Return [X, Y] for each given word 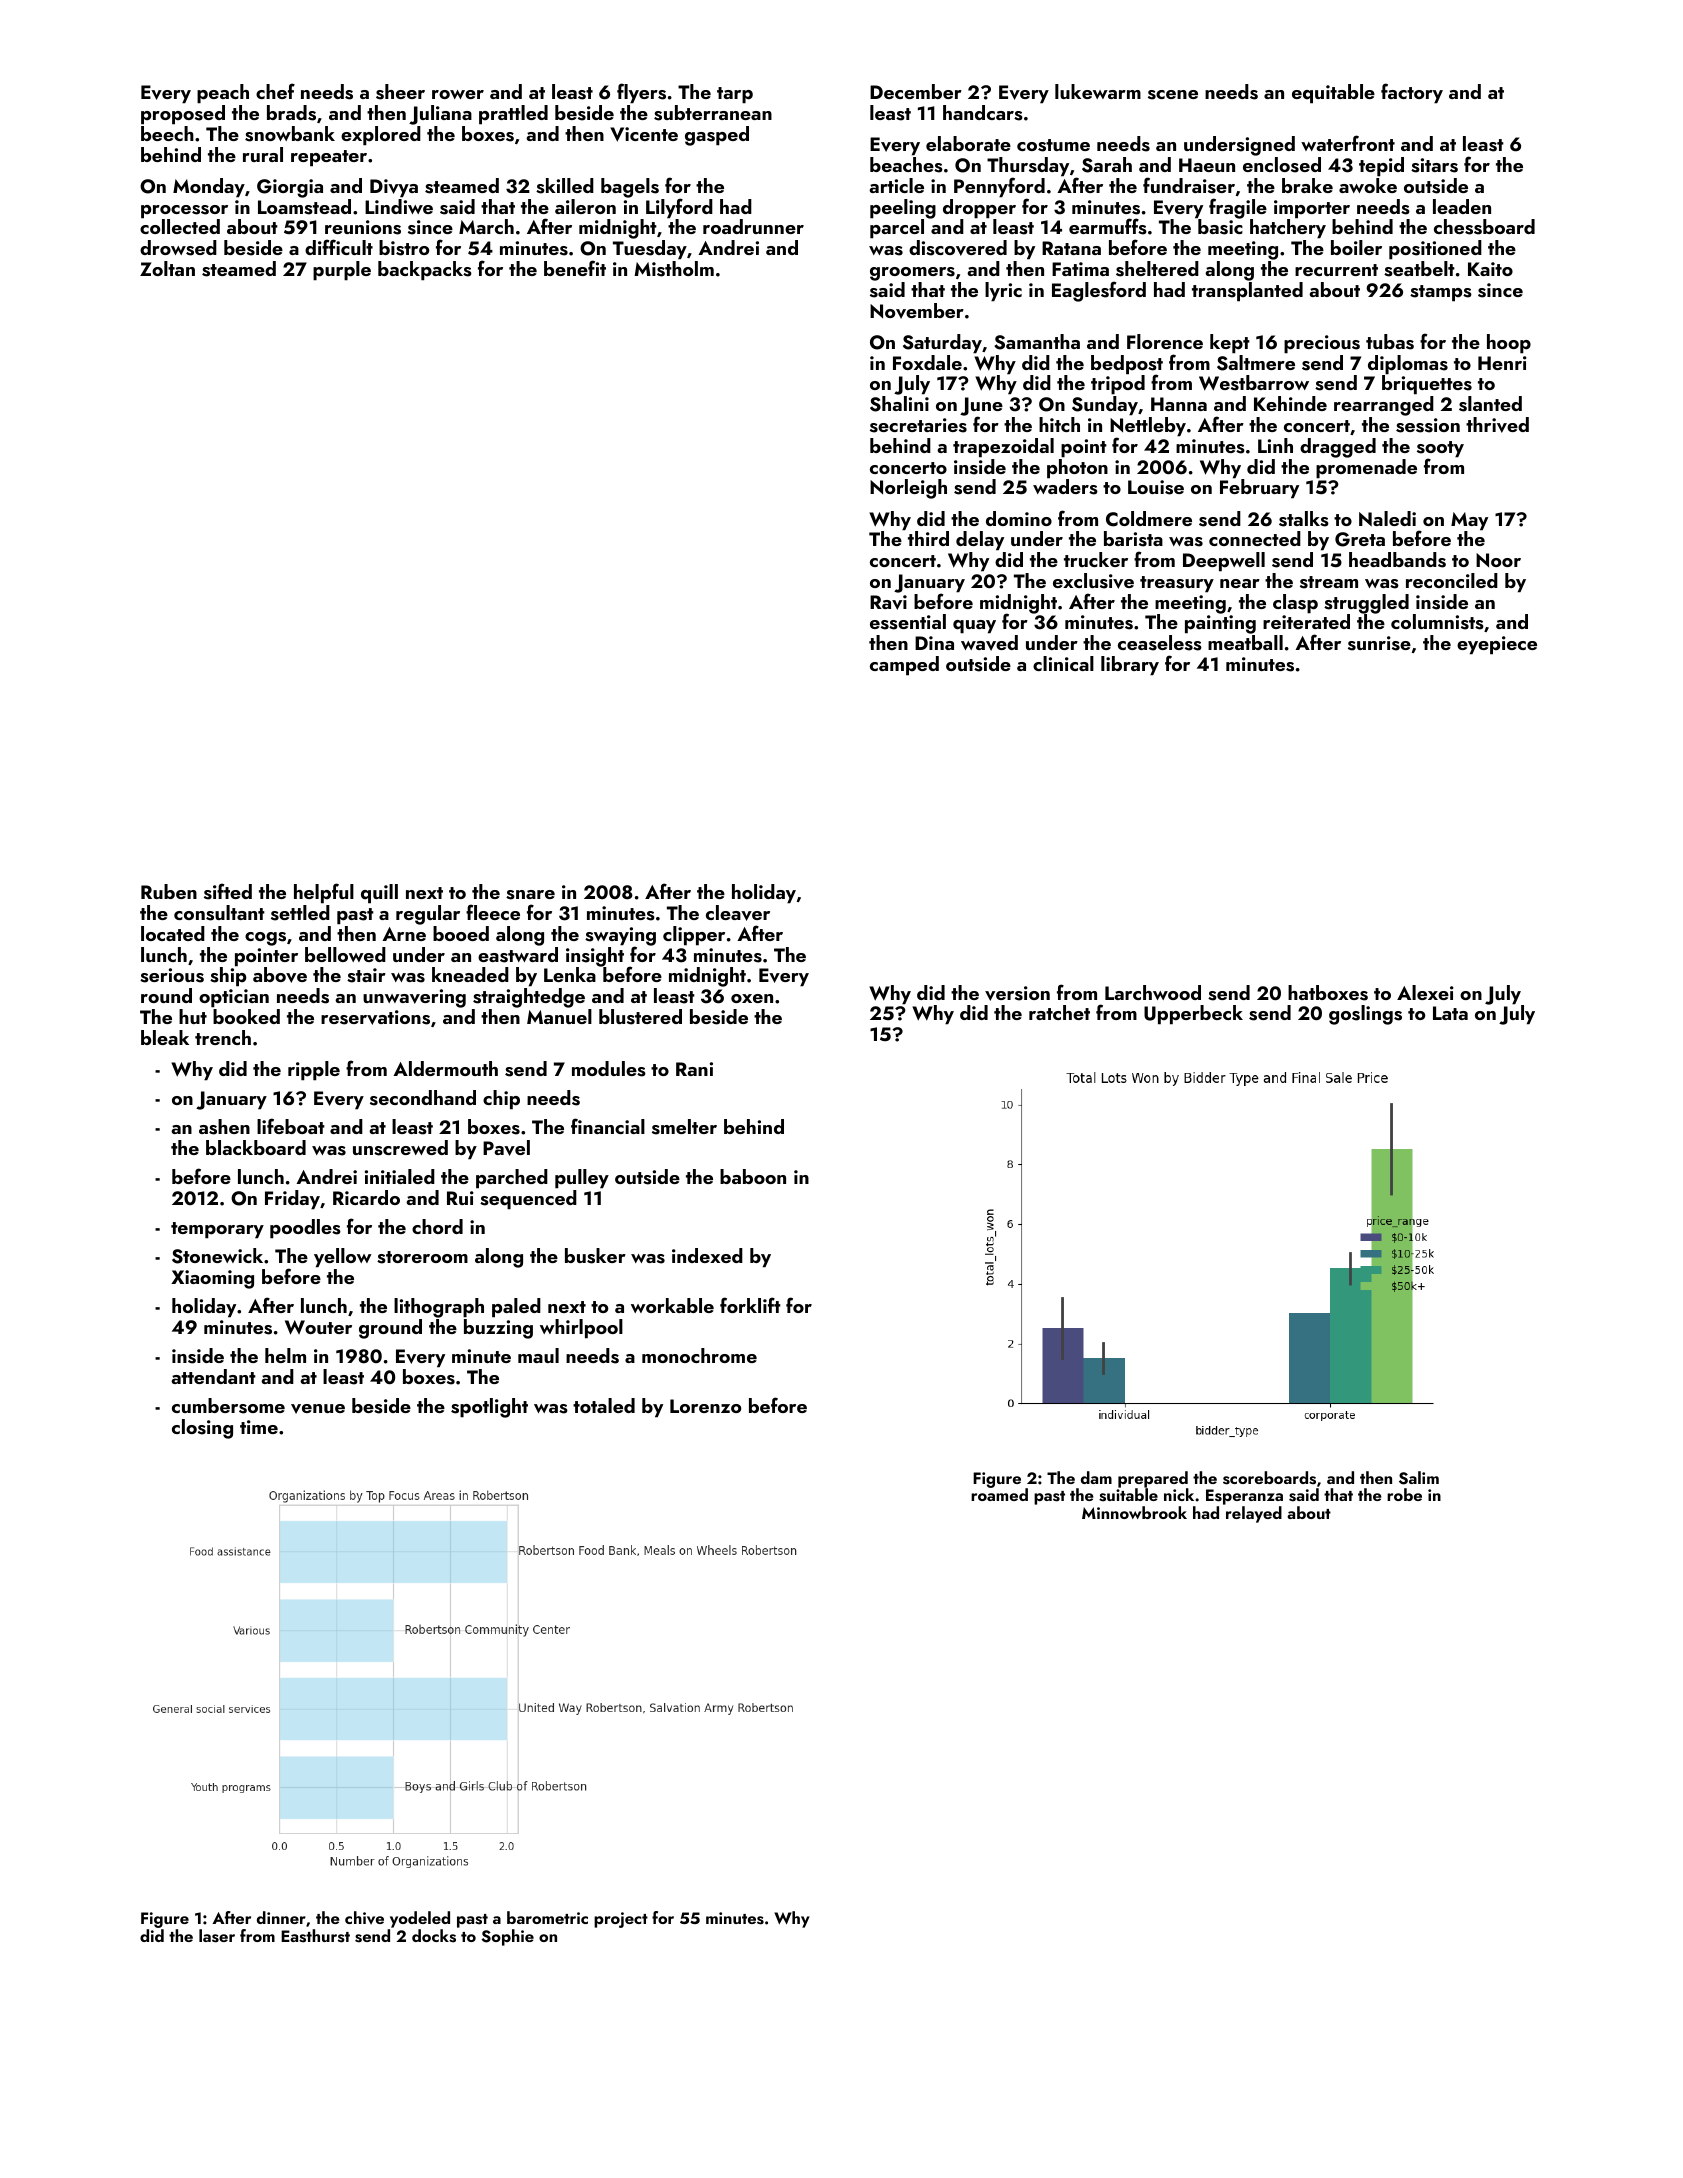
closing [202, 1429]
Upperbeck [1193, 1015]
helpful [324, 893]
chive [364, 1917]
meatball [1245, 642]
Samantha [1037, 342]
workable [672, 1305]
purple [342, 271]
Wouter [318, 1327]
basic [1220, 227]
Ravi [888, 602]
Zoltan [167, 268]
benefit [575, 268]
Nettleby [1148, 427]
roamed [999, 1495]
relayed [1254, 1514]
